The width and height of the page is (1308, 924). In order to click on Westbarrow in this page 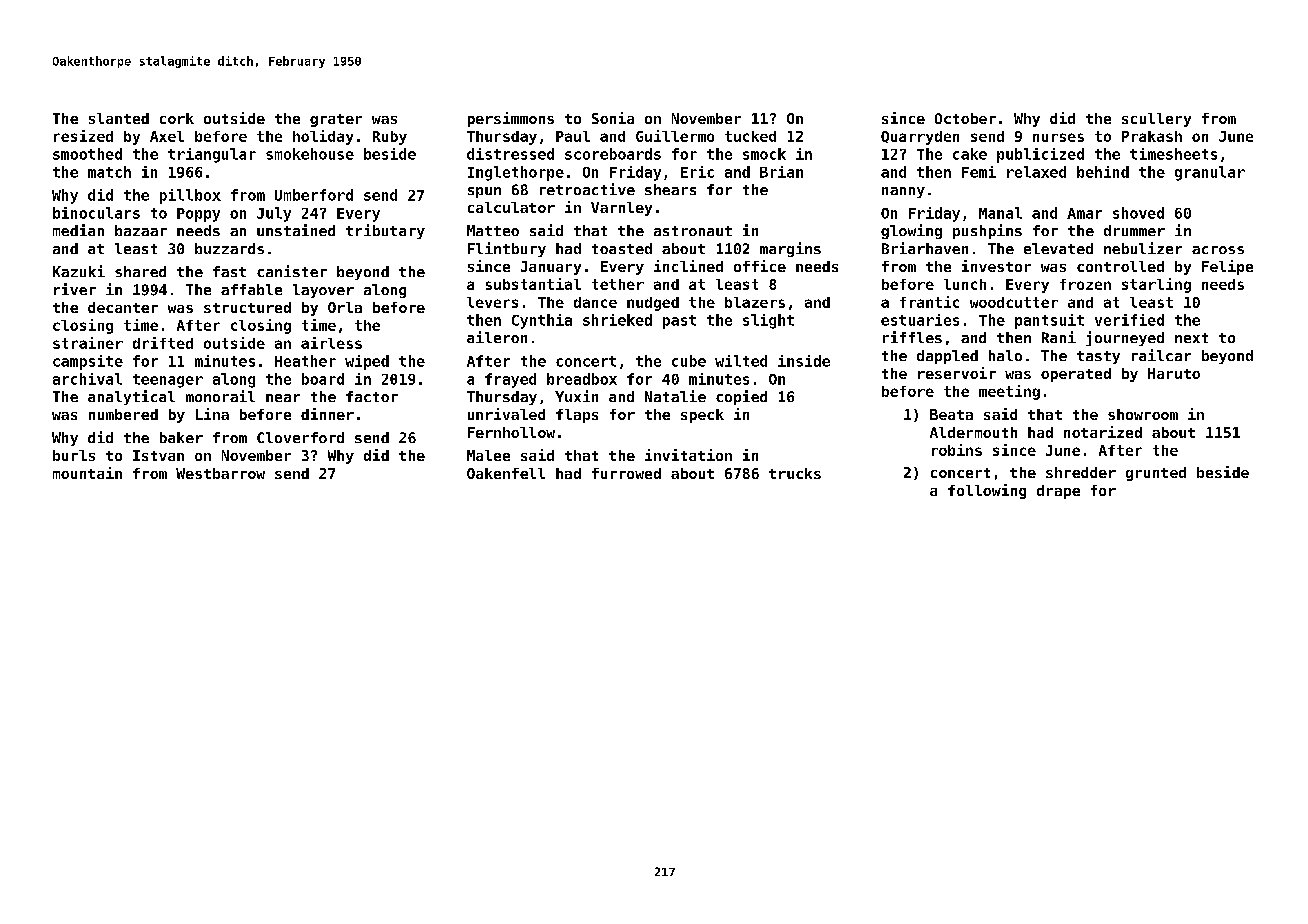, I will do `click(220, 473)`.
